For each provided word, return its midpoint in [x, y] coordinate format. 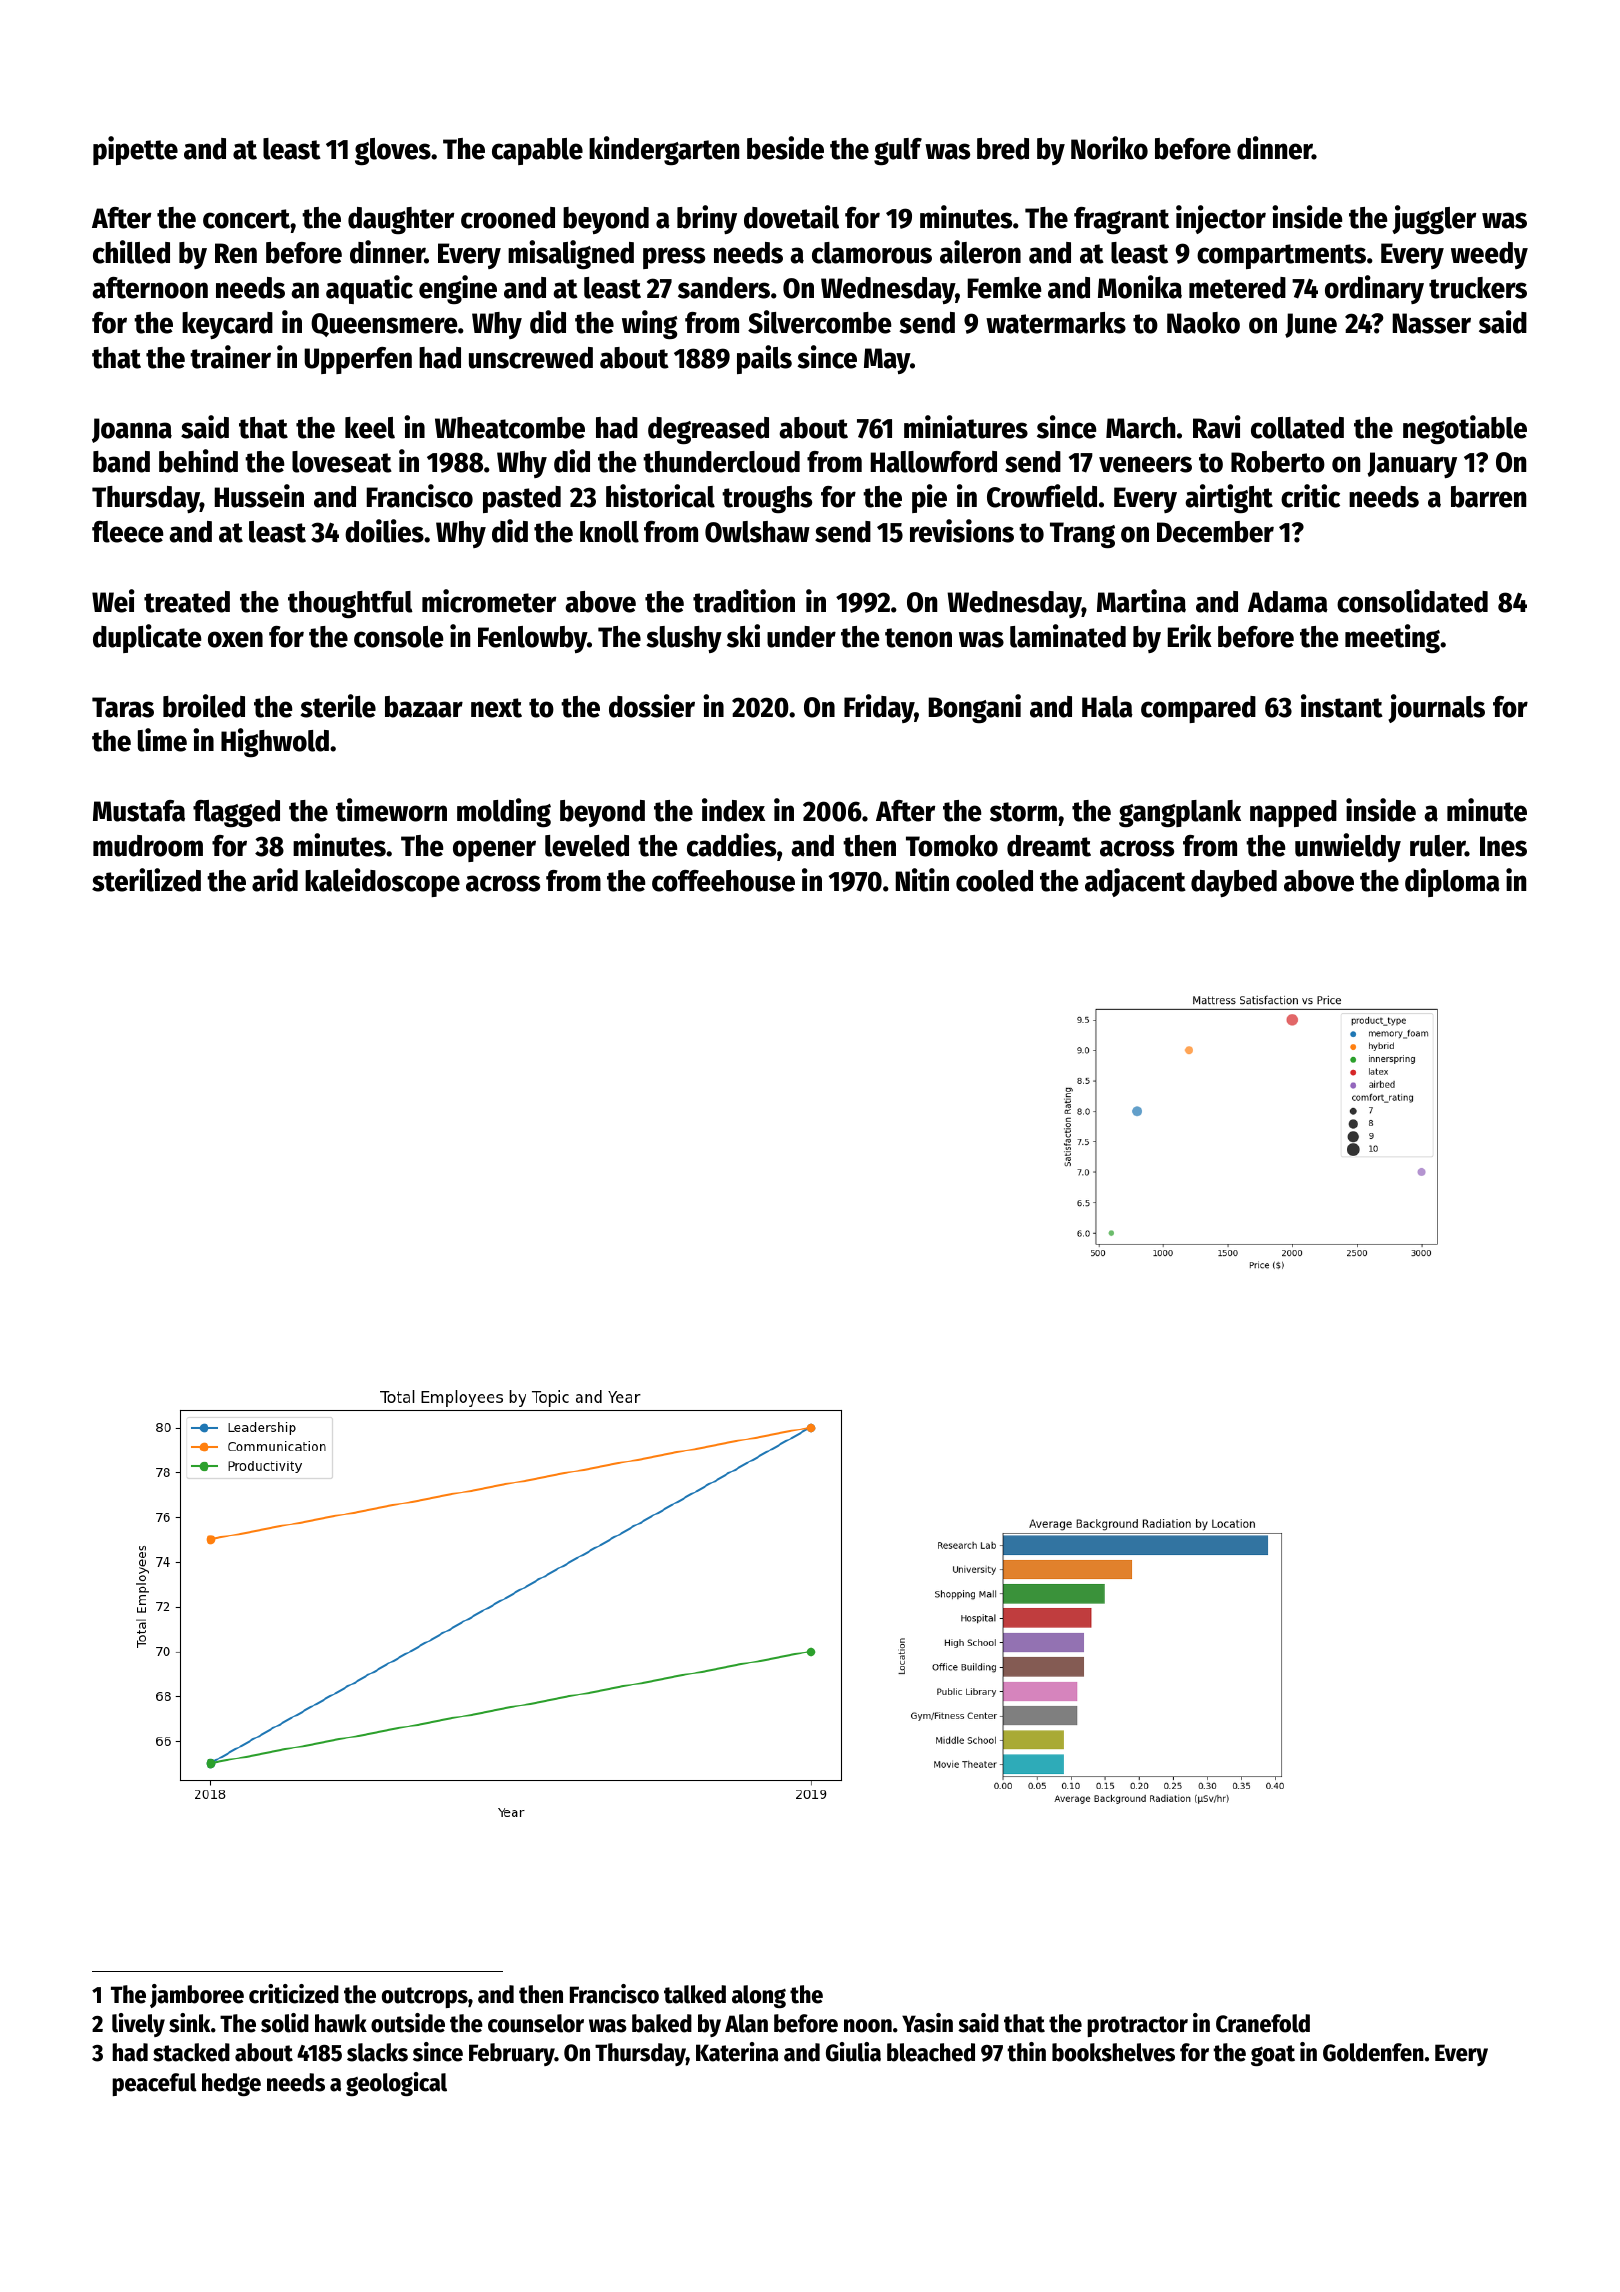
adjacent [1135, 882]
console [399, 637]
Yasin [927, 2023]
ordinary [1374, 289]
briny [707, 219]
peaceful [154, 2084]
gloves [393, 151]
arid [275, 880]
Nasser [1432, 323]
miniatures [966, 427]
